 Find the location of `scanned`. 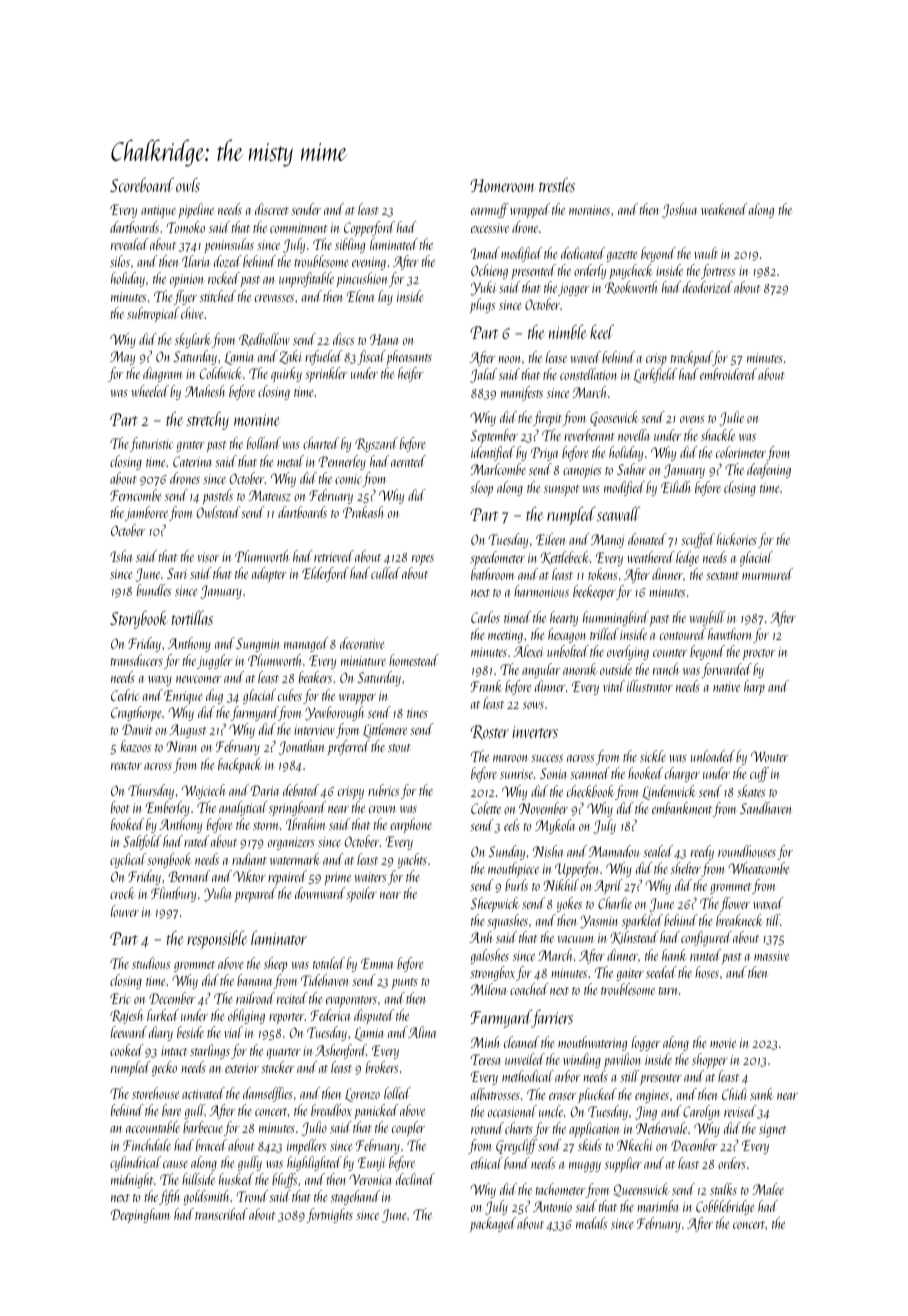

scanned is located at coordinates (590, 773).
